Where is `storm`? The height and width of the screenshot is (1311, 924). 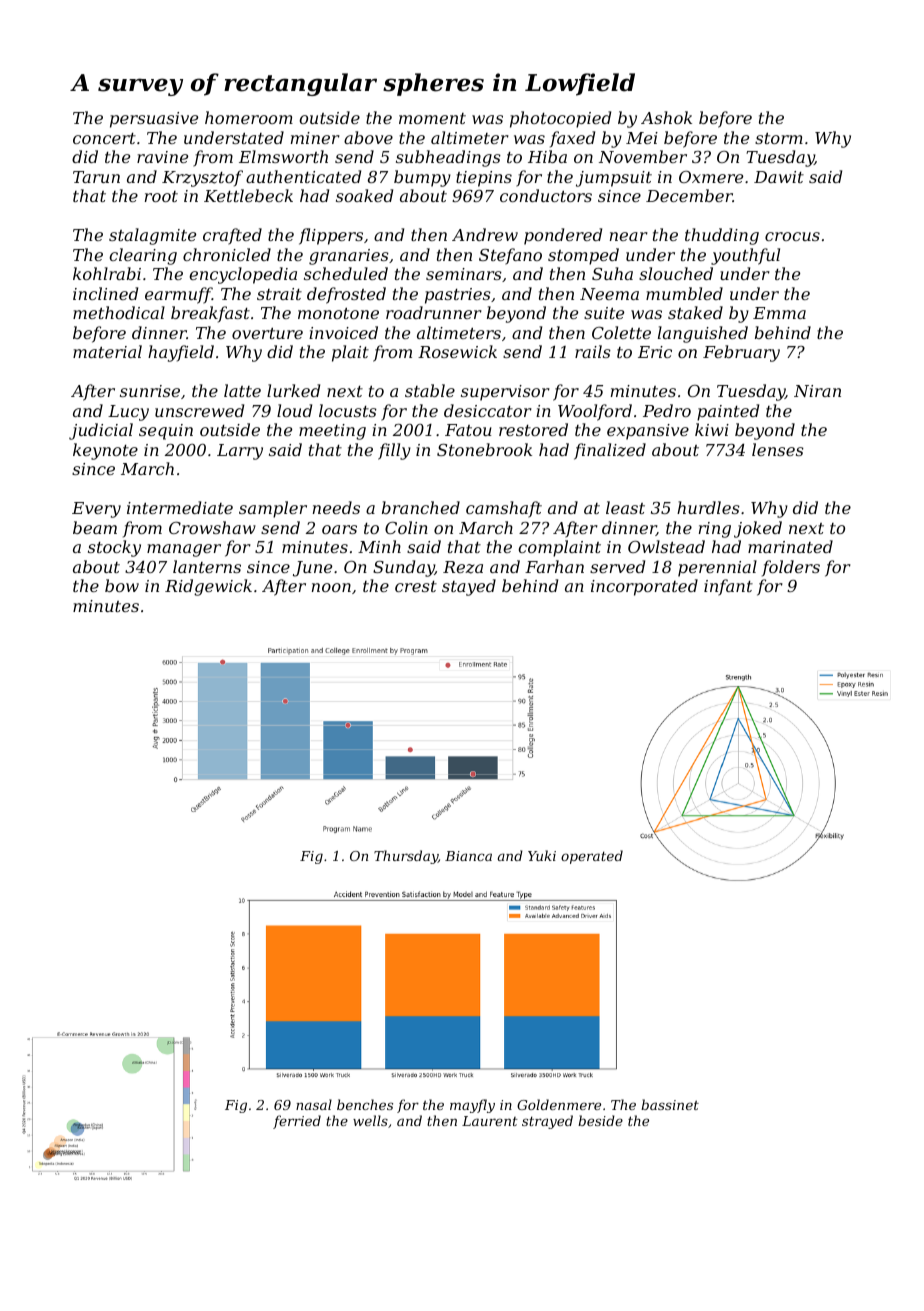 storm is located at coordinates (779, 138).
